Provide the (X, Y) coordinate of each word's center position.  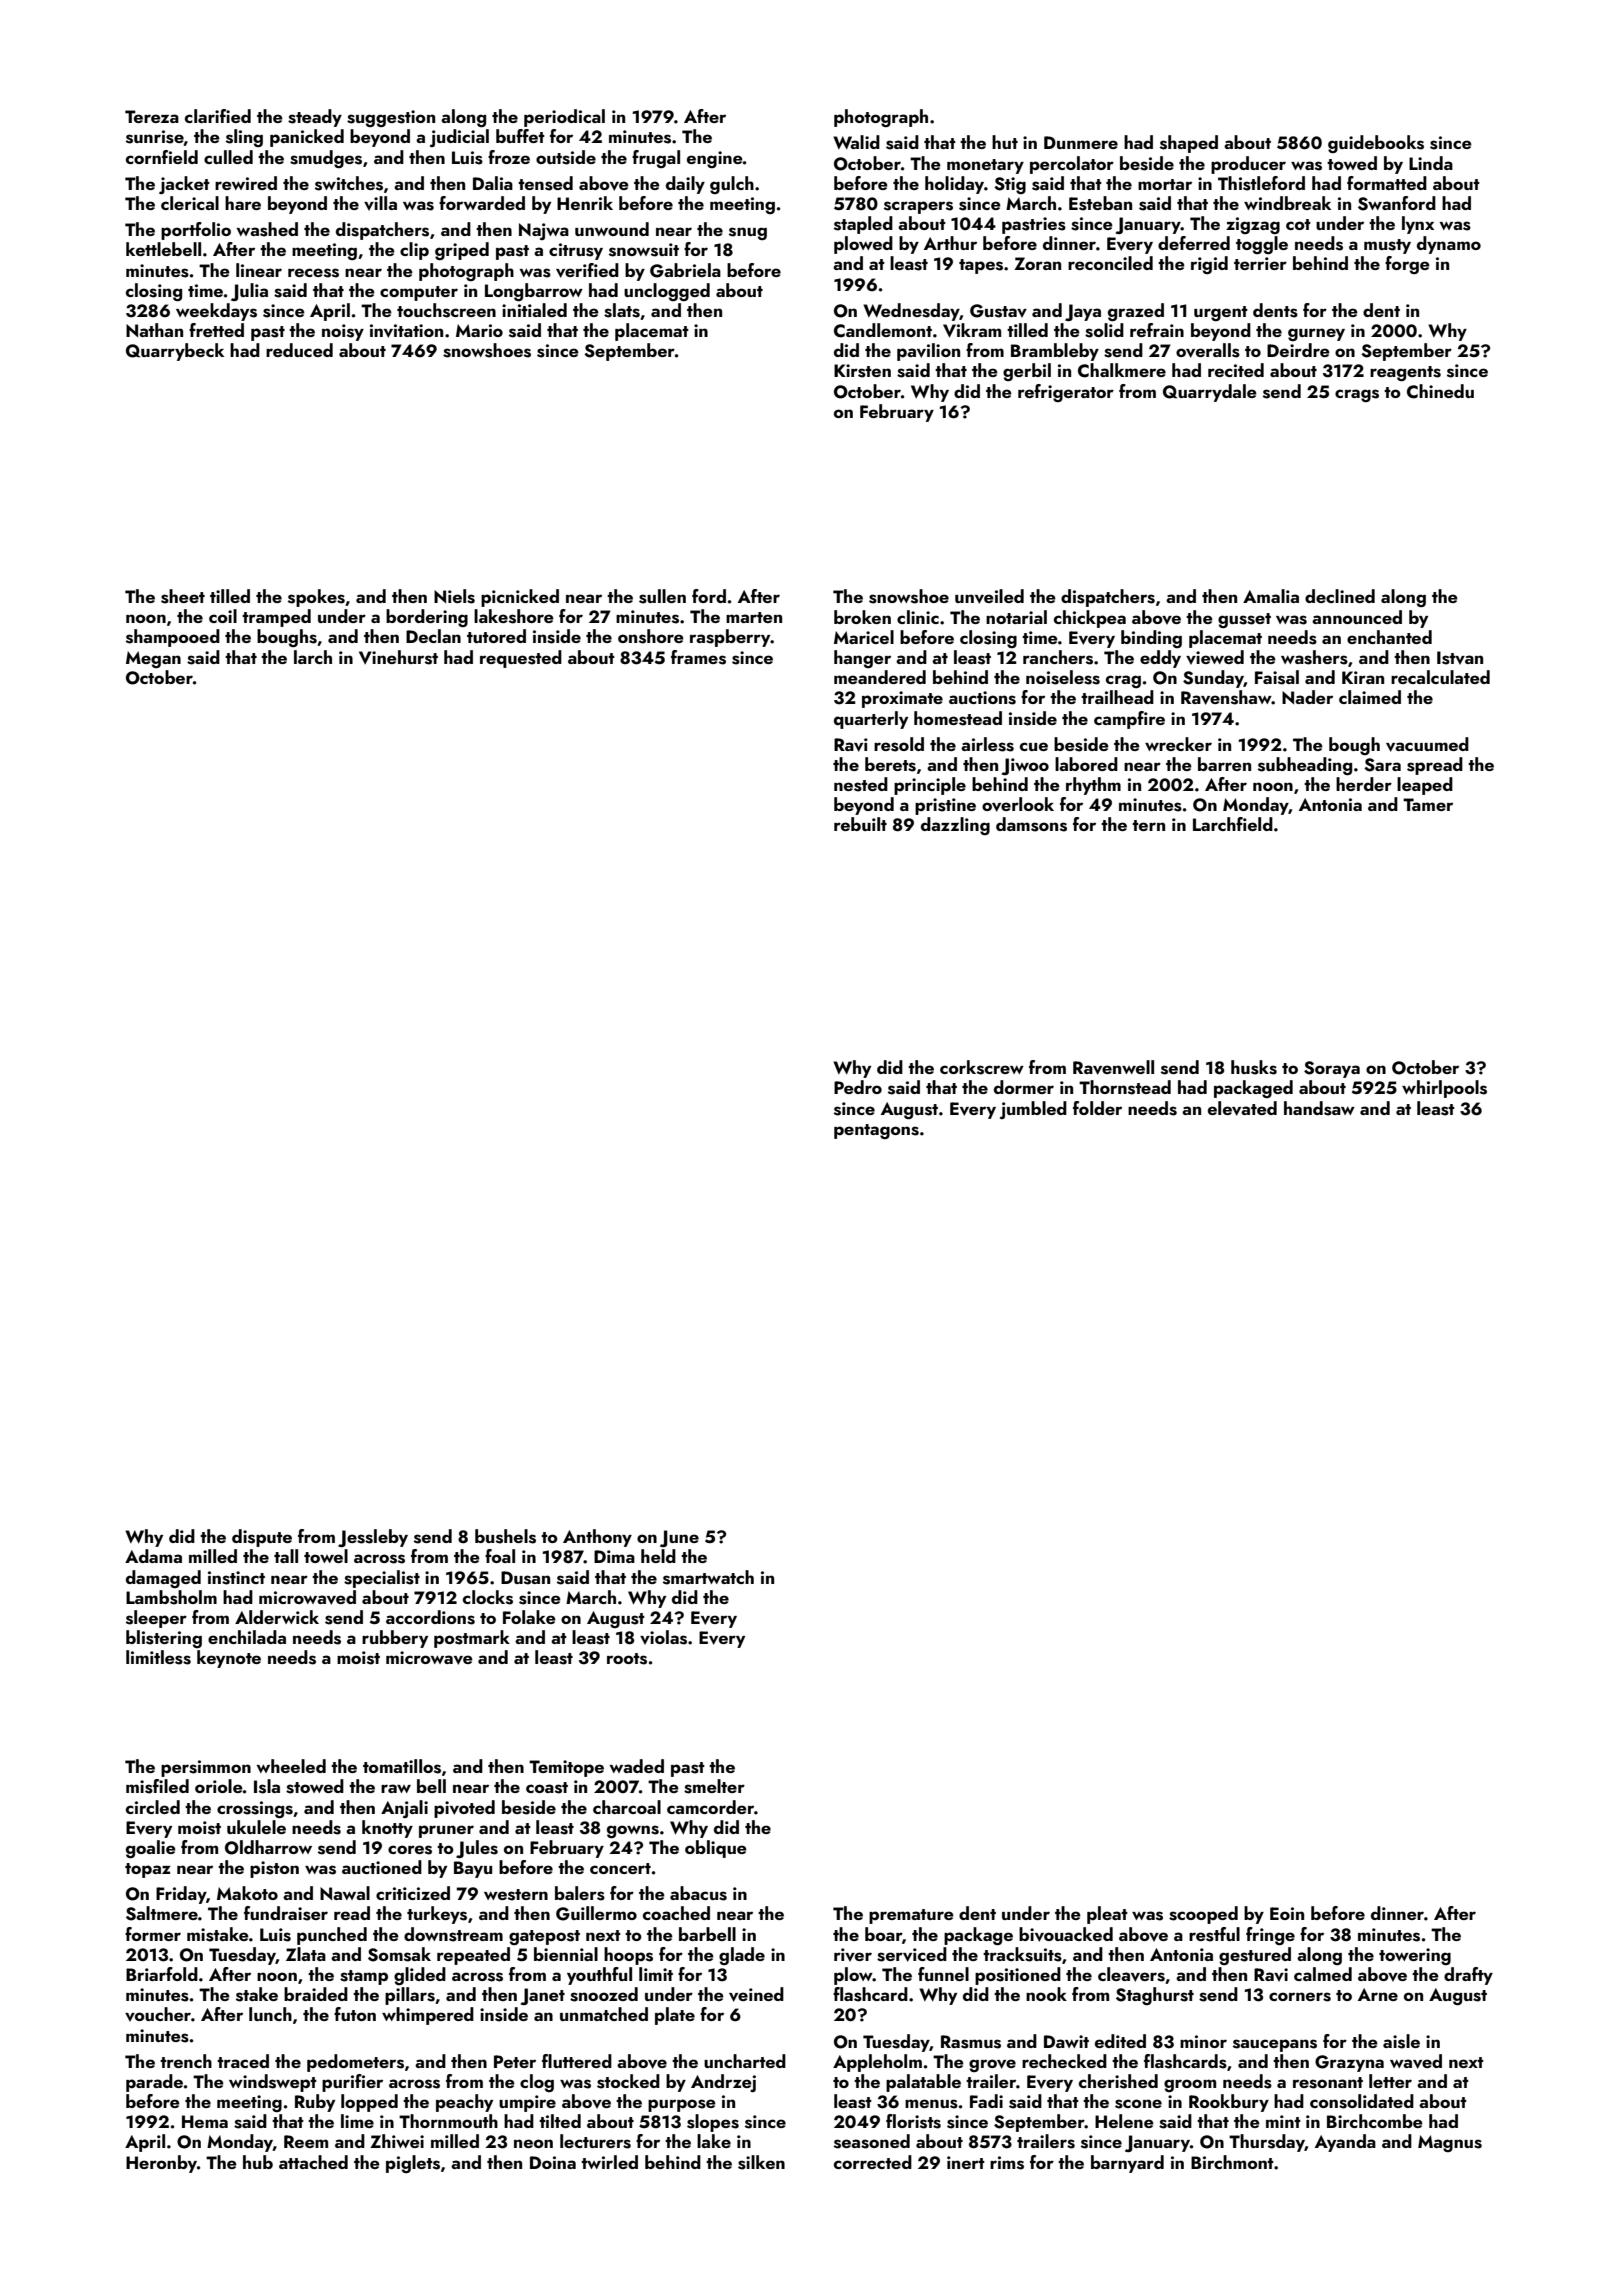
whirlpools (1444, 1089)
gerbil (1027, 372)
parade (154, 2083)
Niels (454, 596)
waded (636, 1766)
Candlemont (883, 330)
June (679, 1538)
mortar (1165, 184)
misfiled (157, 1786)
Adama (153, 1556)
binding (1151, 639)
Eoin (1287, 1913)
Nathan (154, 330)
